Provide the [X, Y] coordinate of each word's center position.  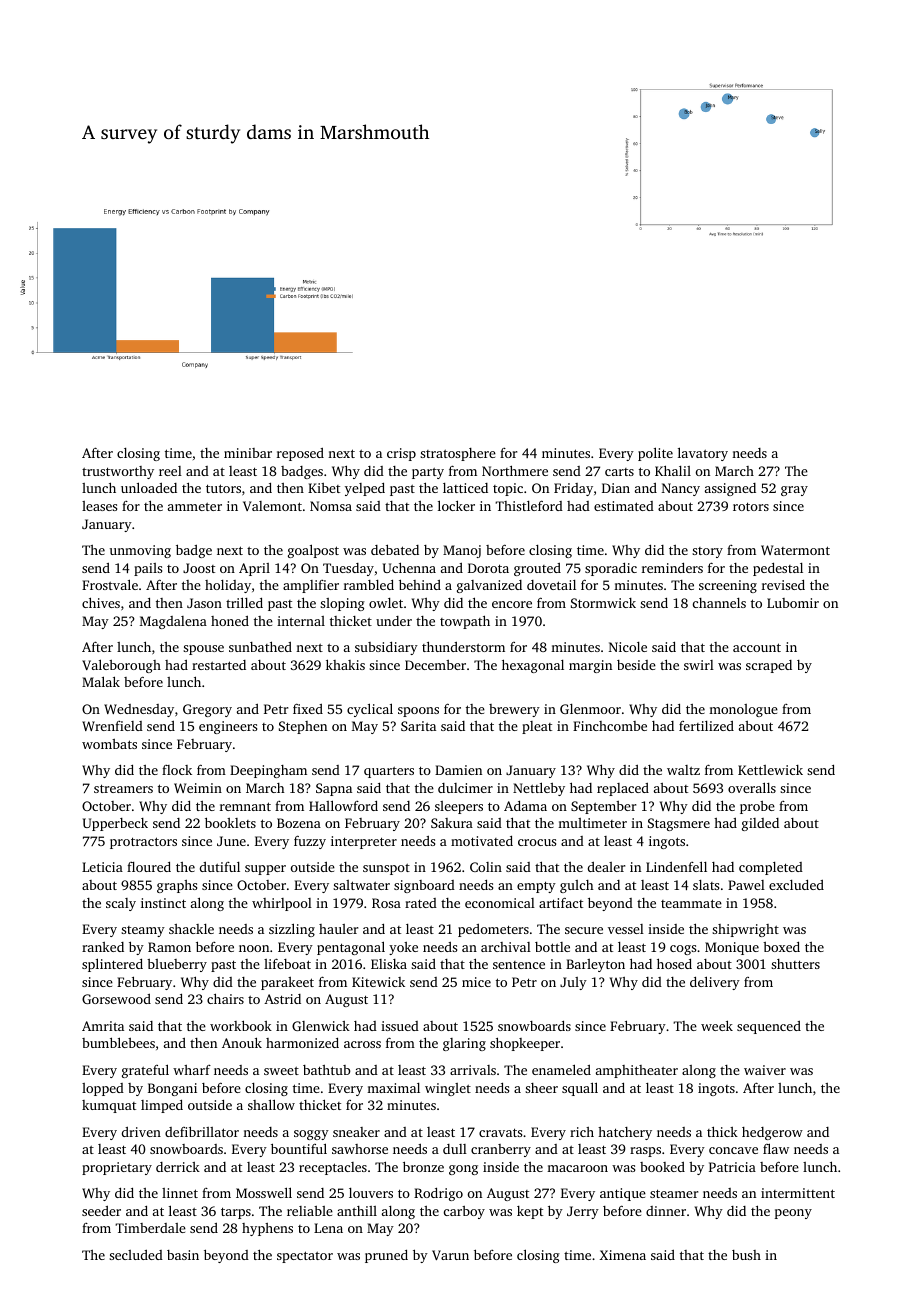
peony [793, 1214]
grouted [537, 569]
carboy [464, 1212]
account [757, 647]
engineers [228, 727]
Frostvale [110, 584]
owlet [386, 603]
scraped [769, 666]
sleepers [459, 807]
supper [265, 870]
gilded [760, 824]
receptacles [333, 1168]
